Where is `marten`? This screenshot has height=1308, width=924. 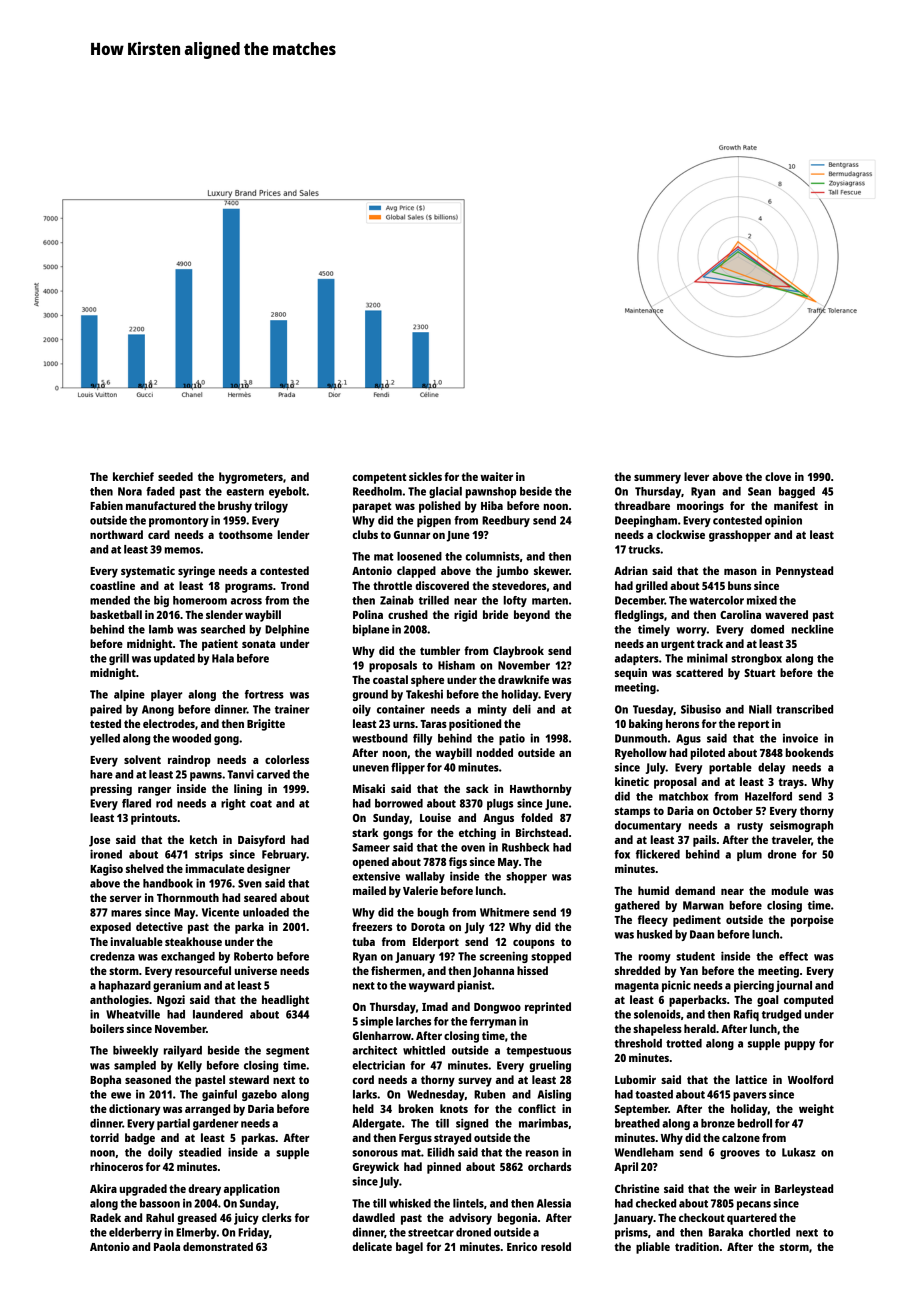
marten is located at coordinates (550, 601).
